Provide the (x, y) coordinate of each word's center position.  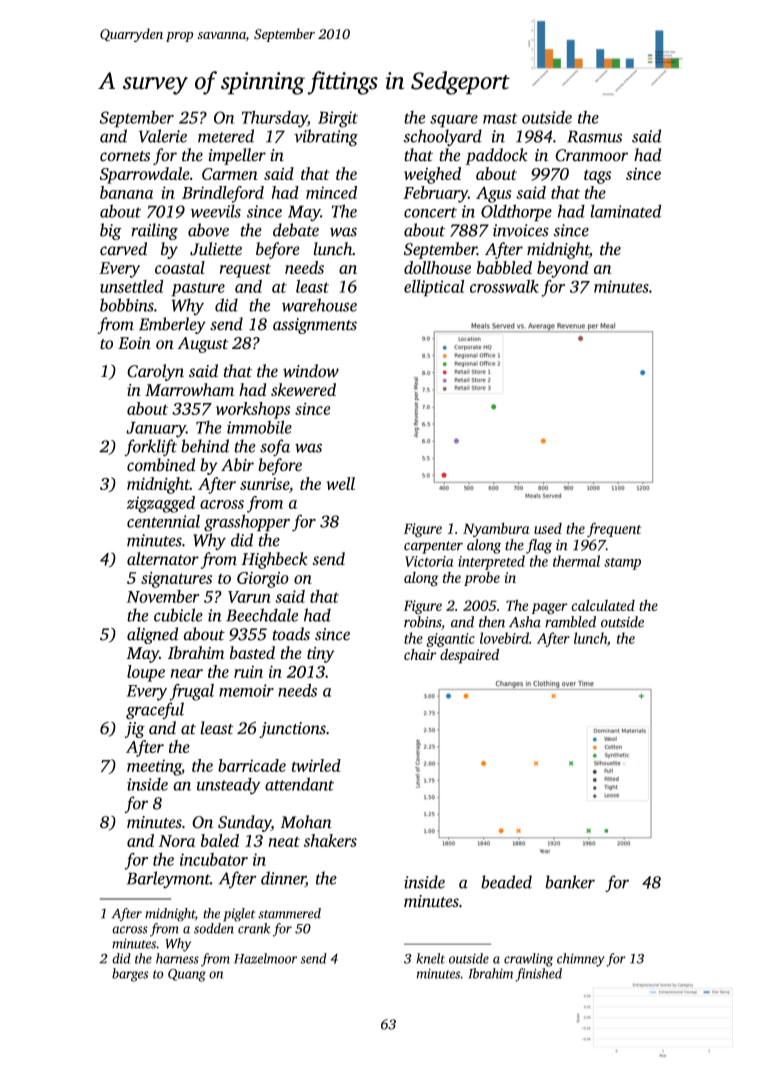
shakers (330, 840)
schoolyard (443, 137)
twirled (316, 765)
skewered (303, 389)
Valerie (163, 136)
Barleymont (168, 879)
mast (500, 118)
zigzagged (161, 504)
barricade (252, 765)
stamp (622, 564)
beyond (563, 269)
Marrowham (189, 389)
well (340, 483)
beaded (506, 882)
